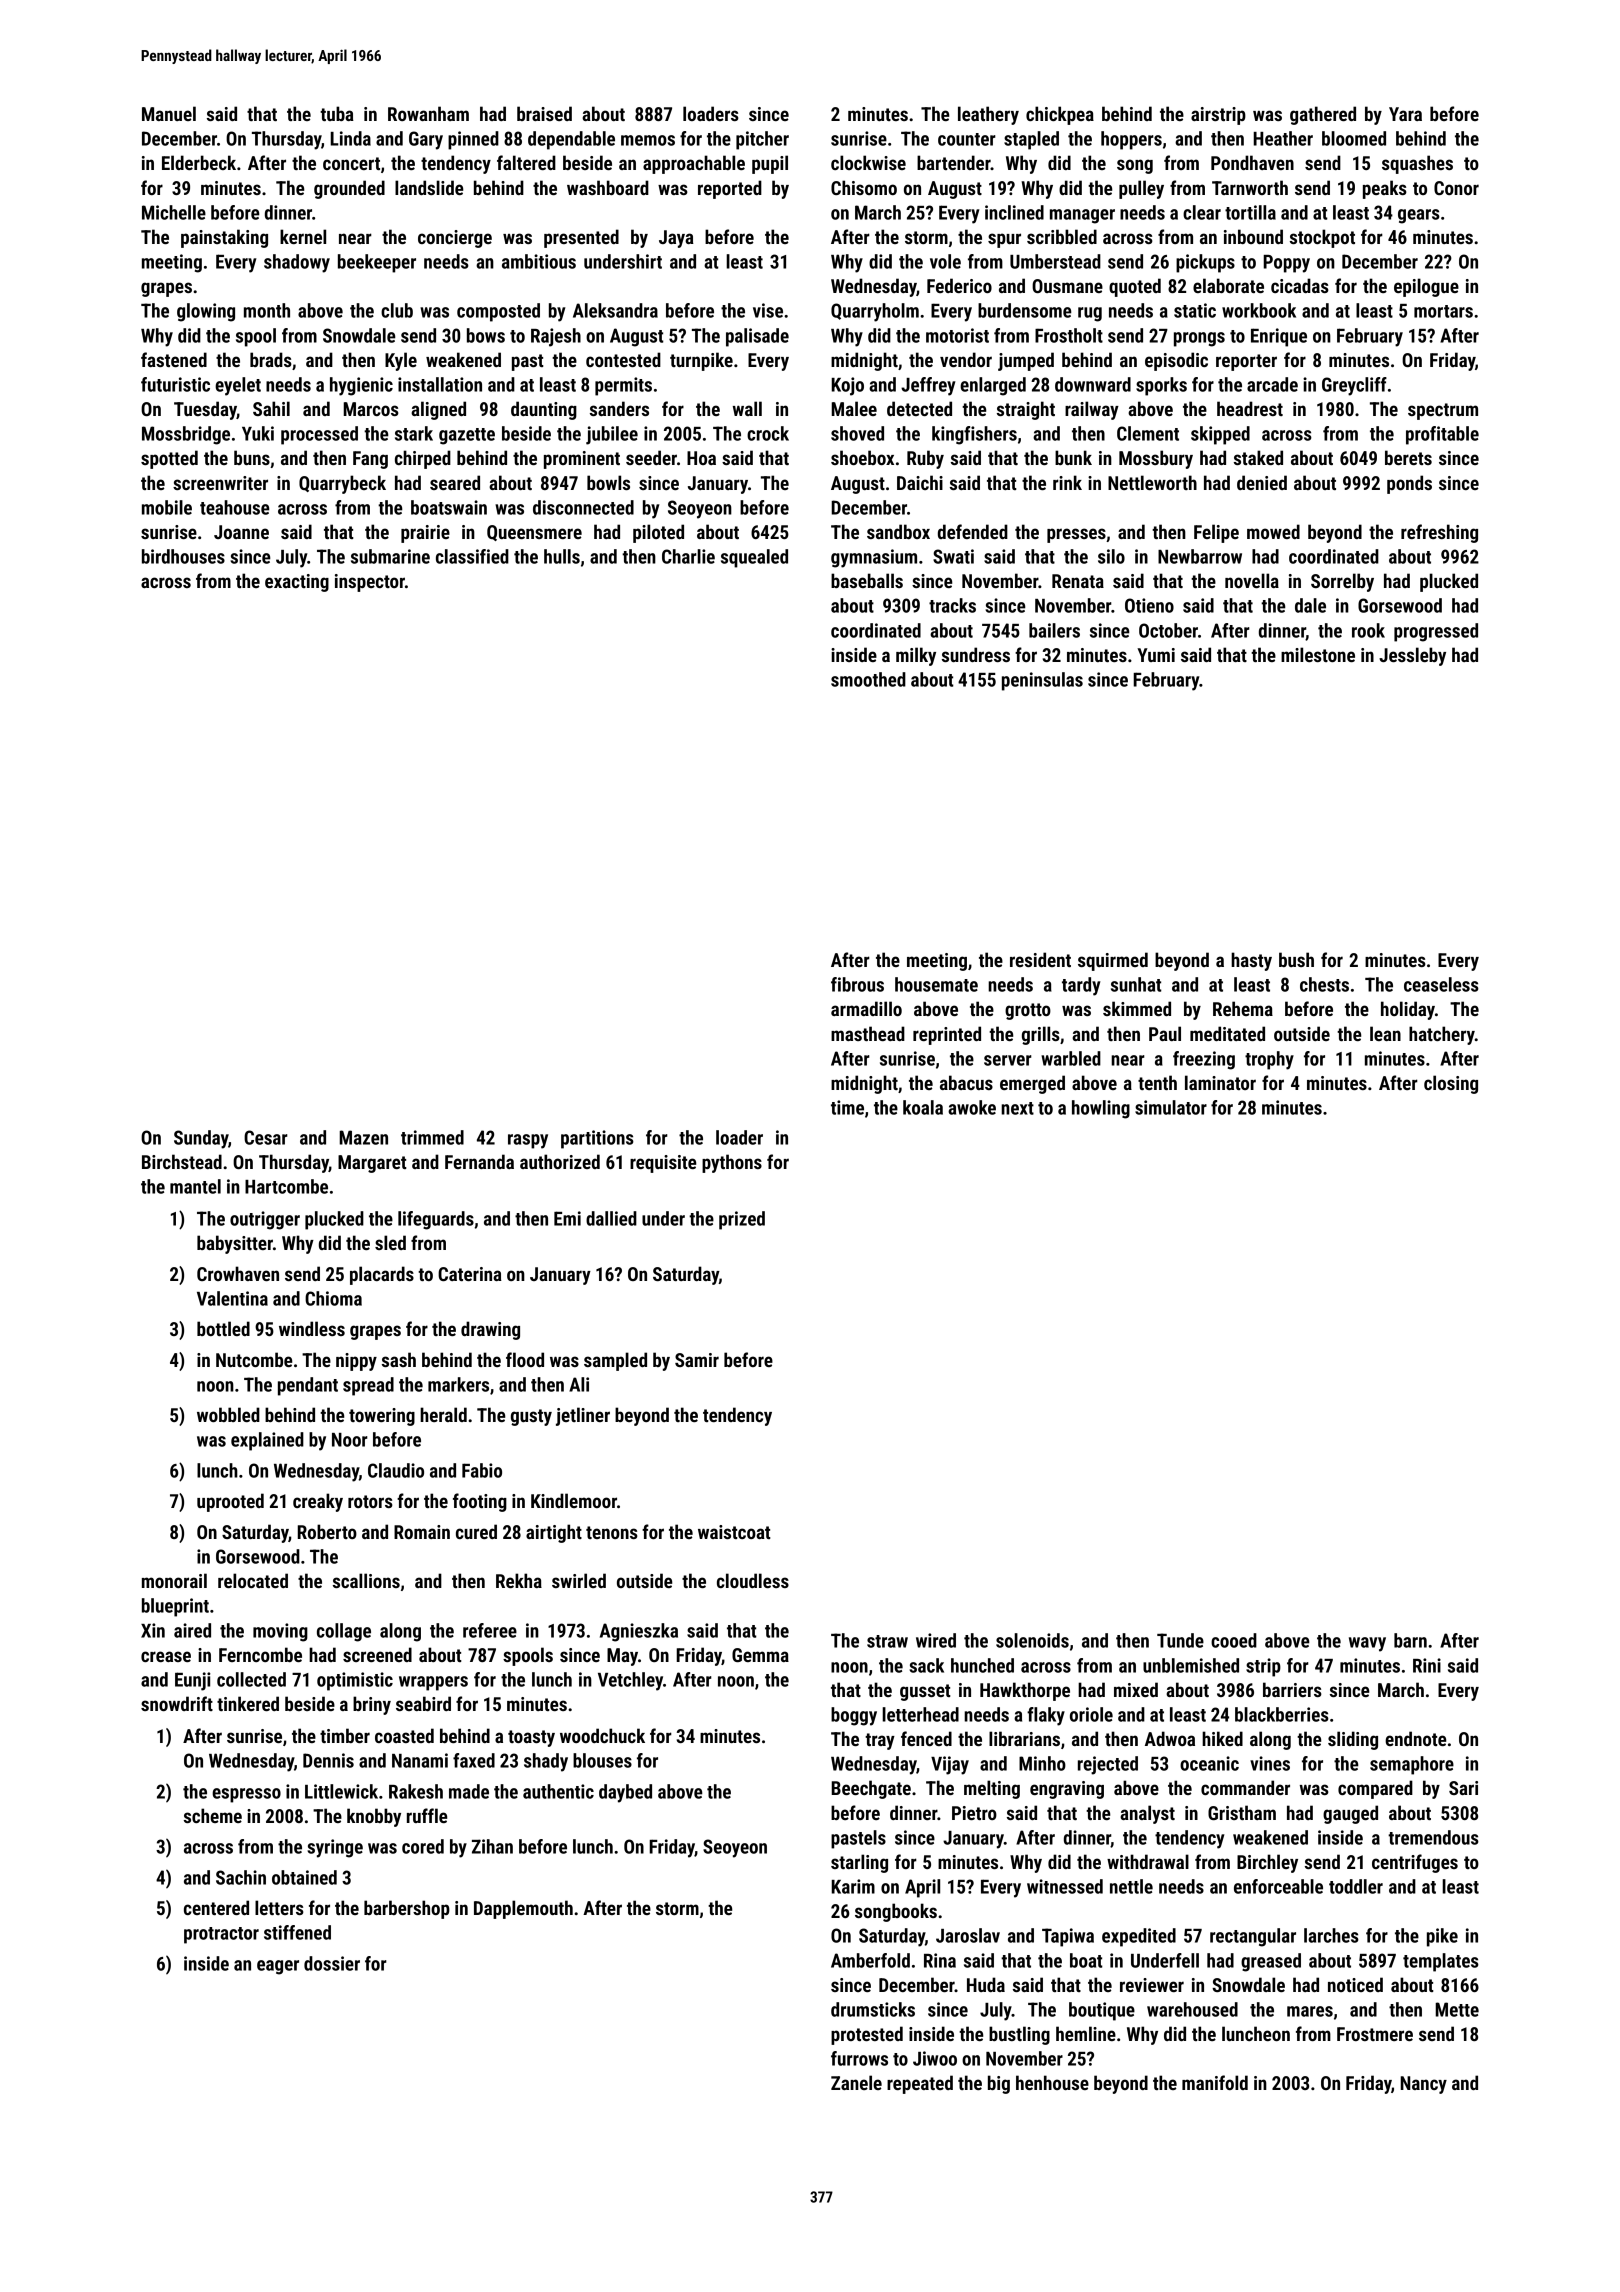 The image size is (1620, 2292). What do you see at coordinates (753, 1580) in the screenshot?
I see `cloudless` at bounding box center [753, 1580].
